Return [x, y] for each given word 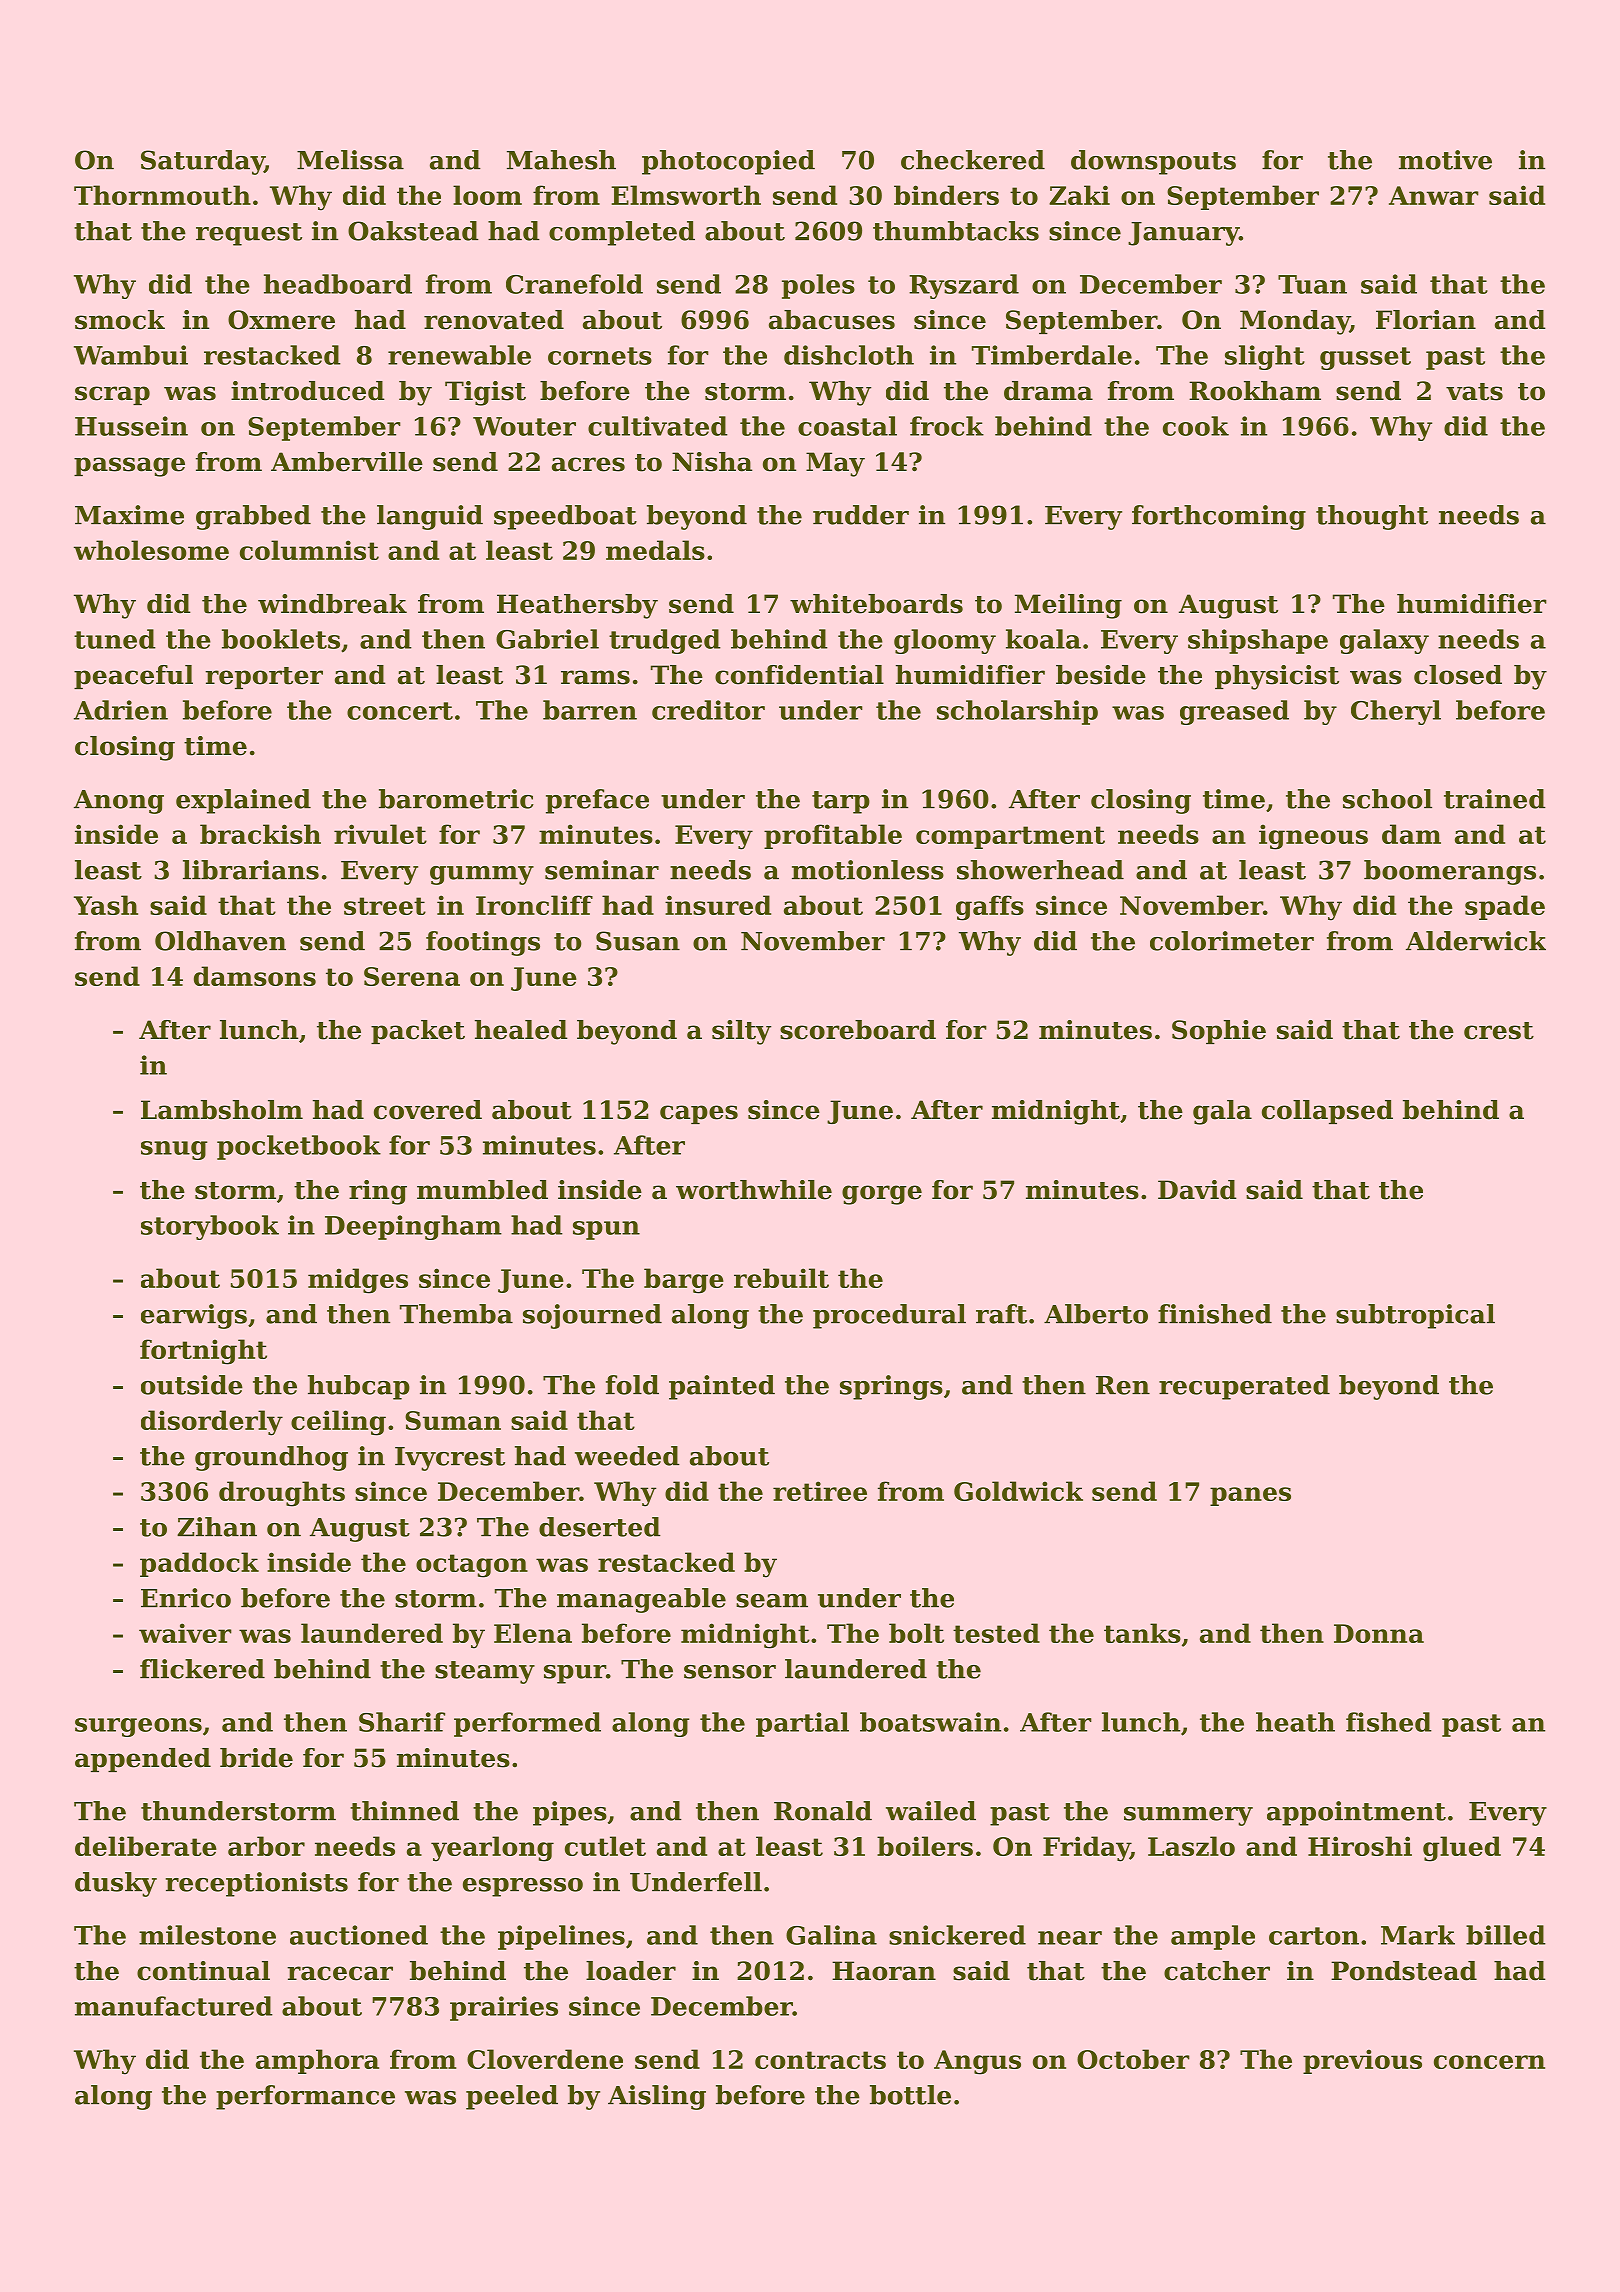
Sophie [1219, 1032]
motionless [868, 870]
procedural [889, 1316]
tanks [1142, 1633]
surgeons [138, 1727]
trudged [665, 641]
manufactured [174, 2006]
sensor [730, 1672]
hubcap [359, 1387]
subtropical [1415, 1316]
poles [818, 286]
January [1183, 234]
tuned [115, 639]
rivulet [380, 834]
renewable [459, 355]
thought [1372, 517]
